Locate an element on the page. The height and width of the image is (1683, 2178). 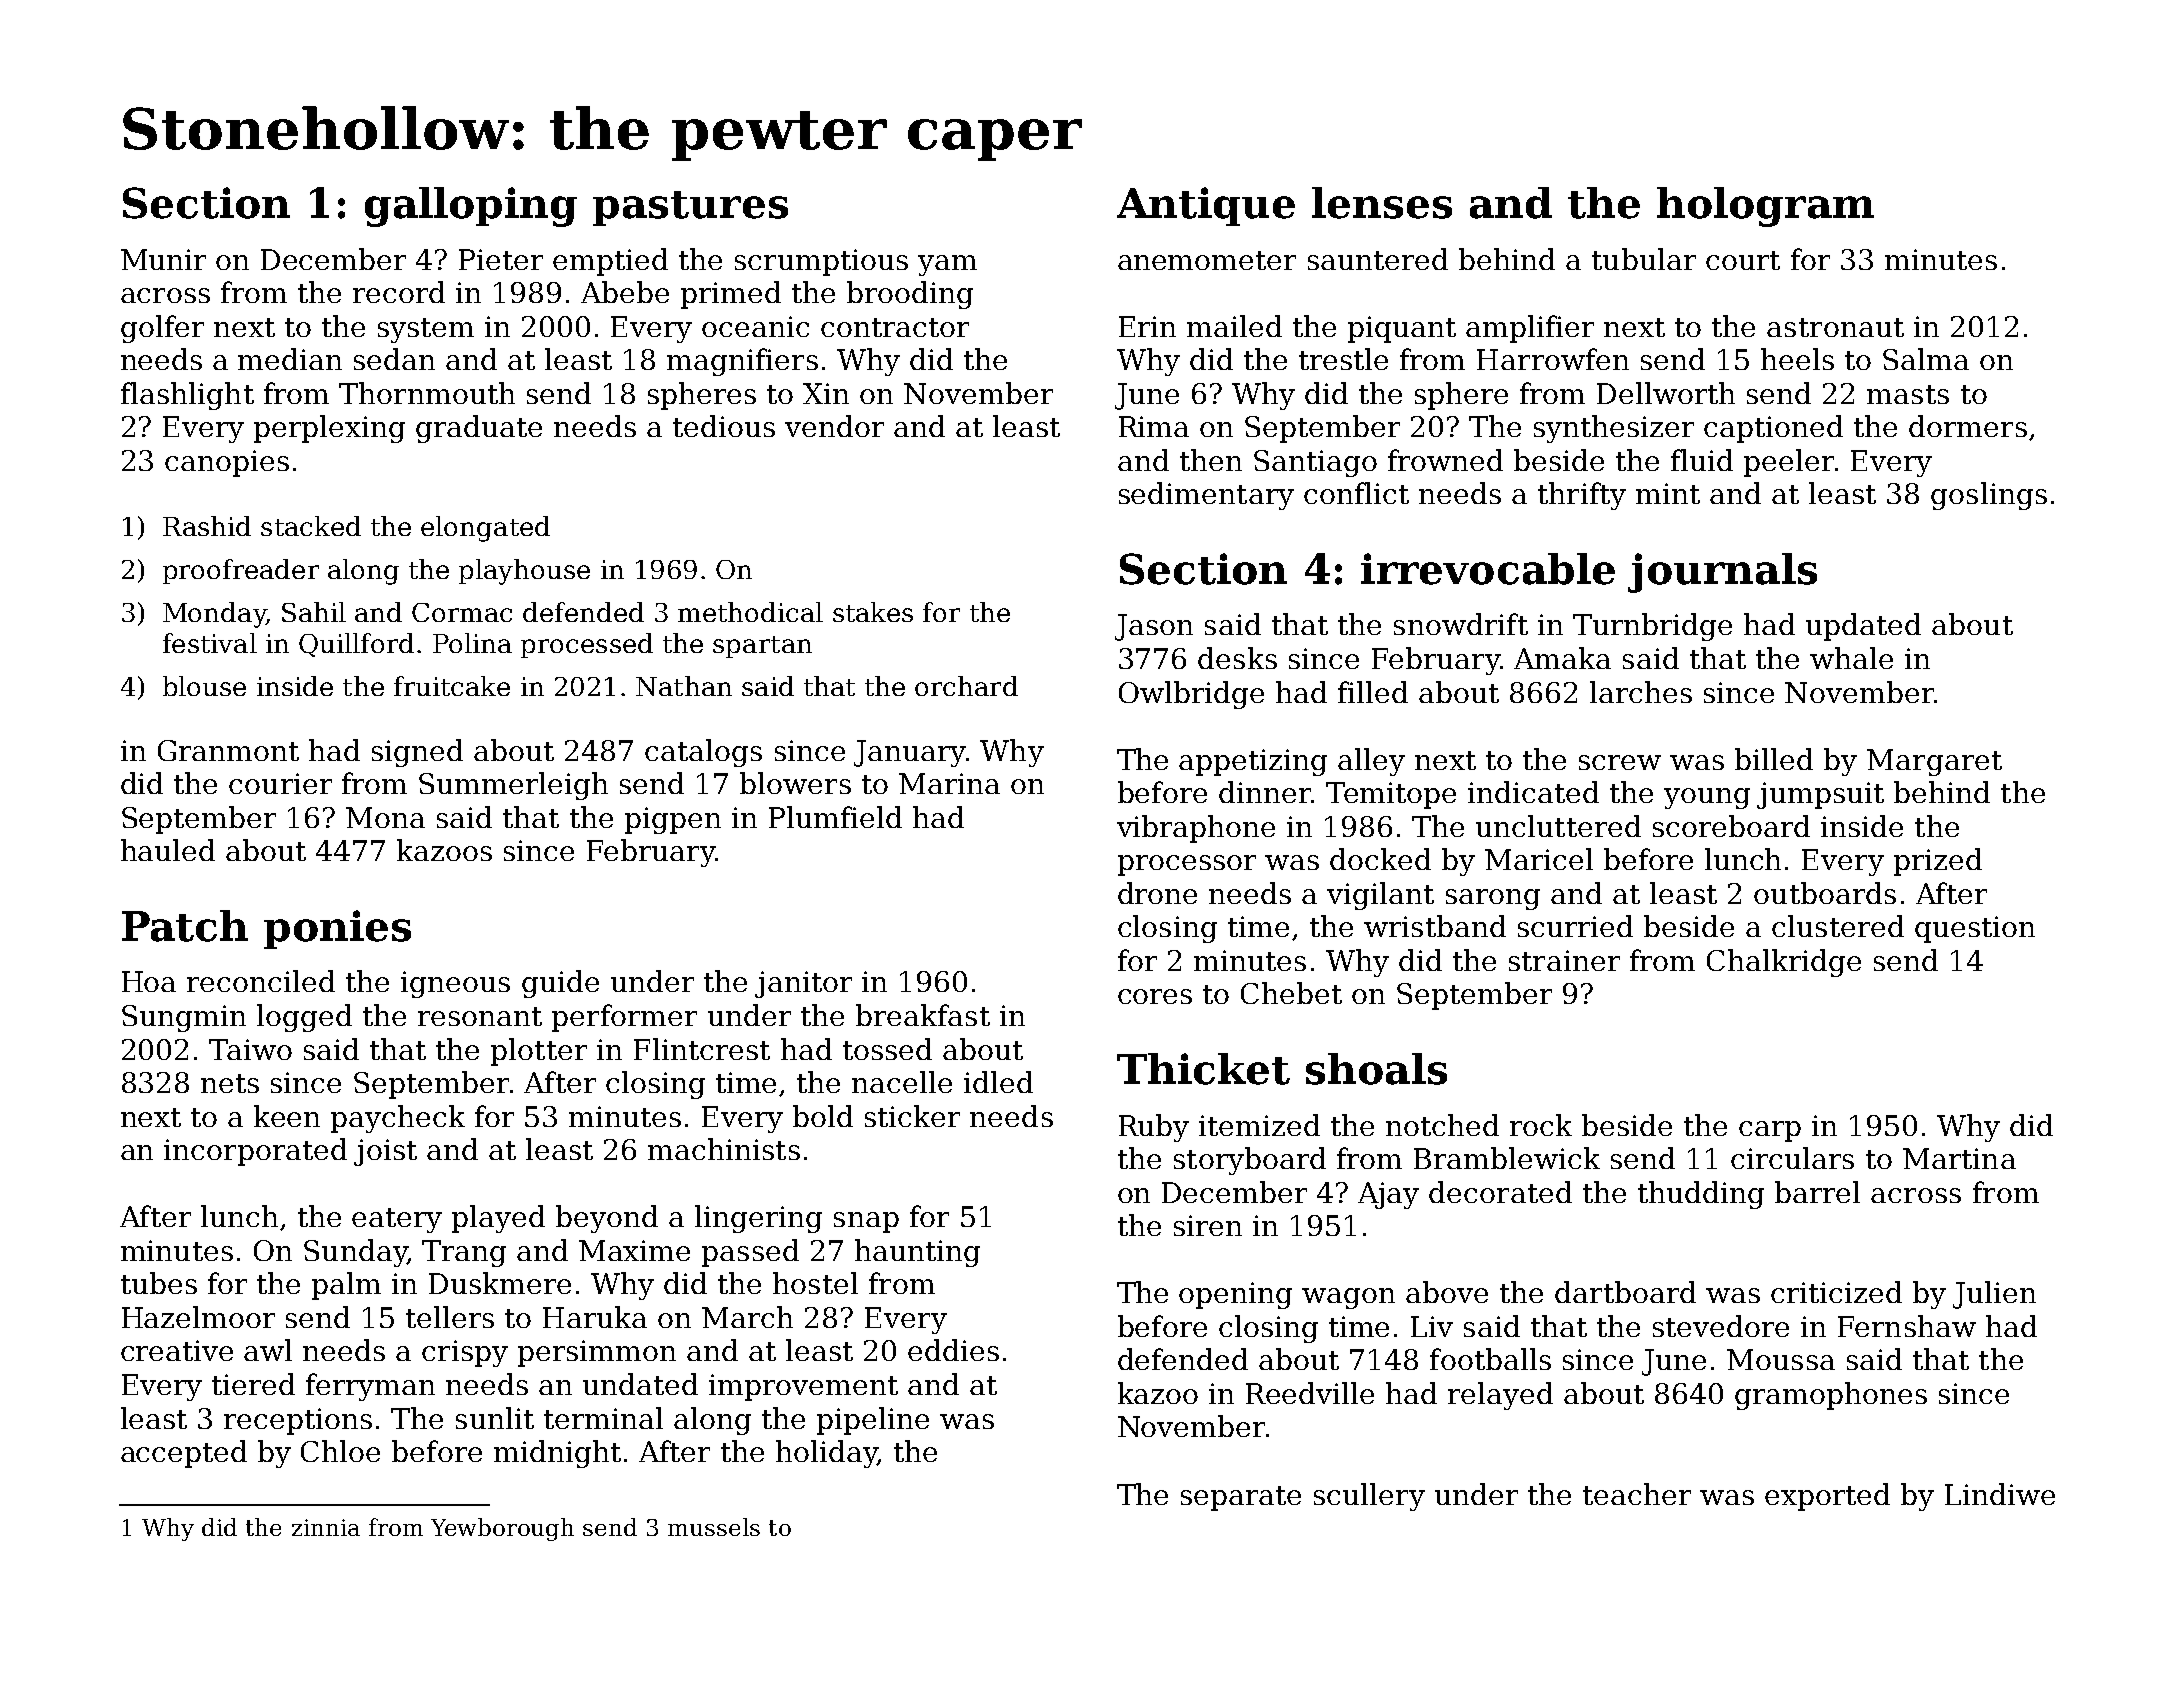
decorated is located at coordinates (1500, 1192).
